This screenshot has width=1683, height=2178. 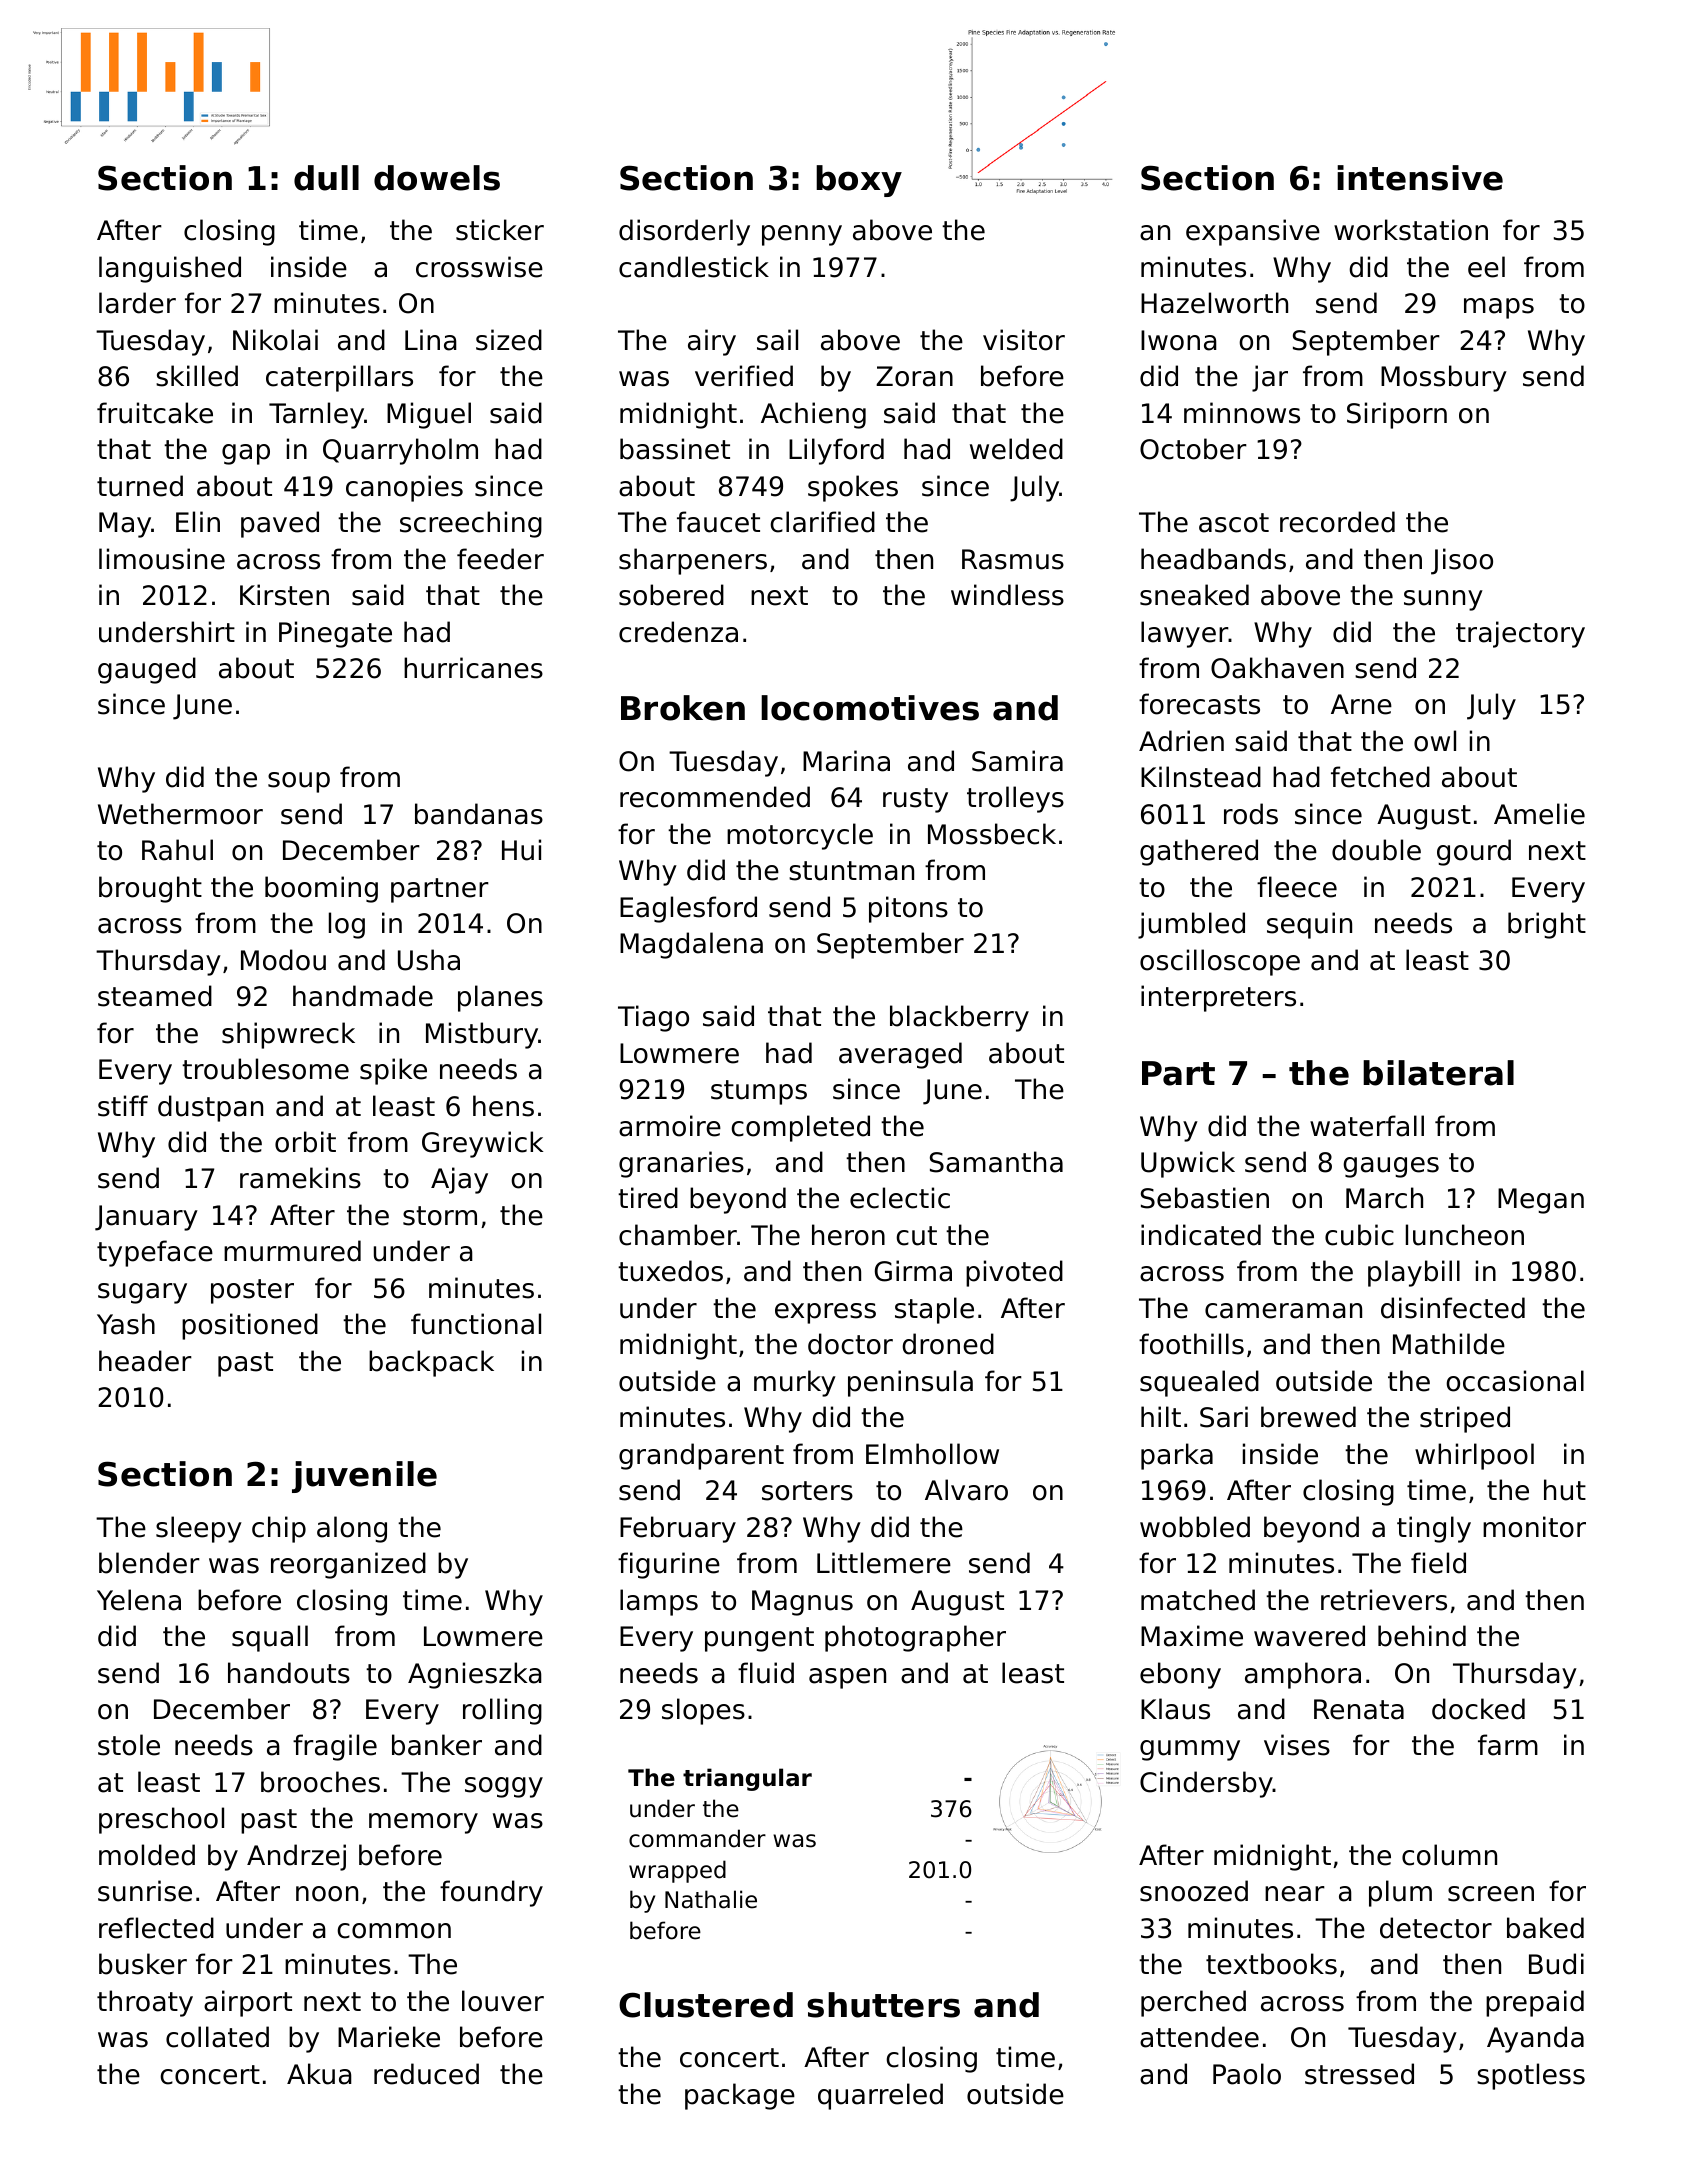 What do you see at coordinates (684, 232) in the screenshot?
I see `disorderly` at bounding box center [684, 232].
